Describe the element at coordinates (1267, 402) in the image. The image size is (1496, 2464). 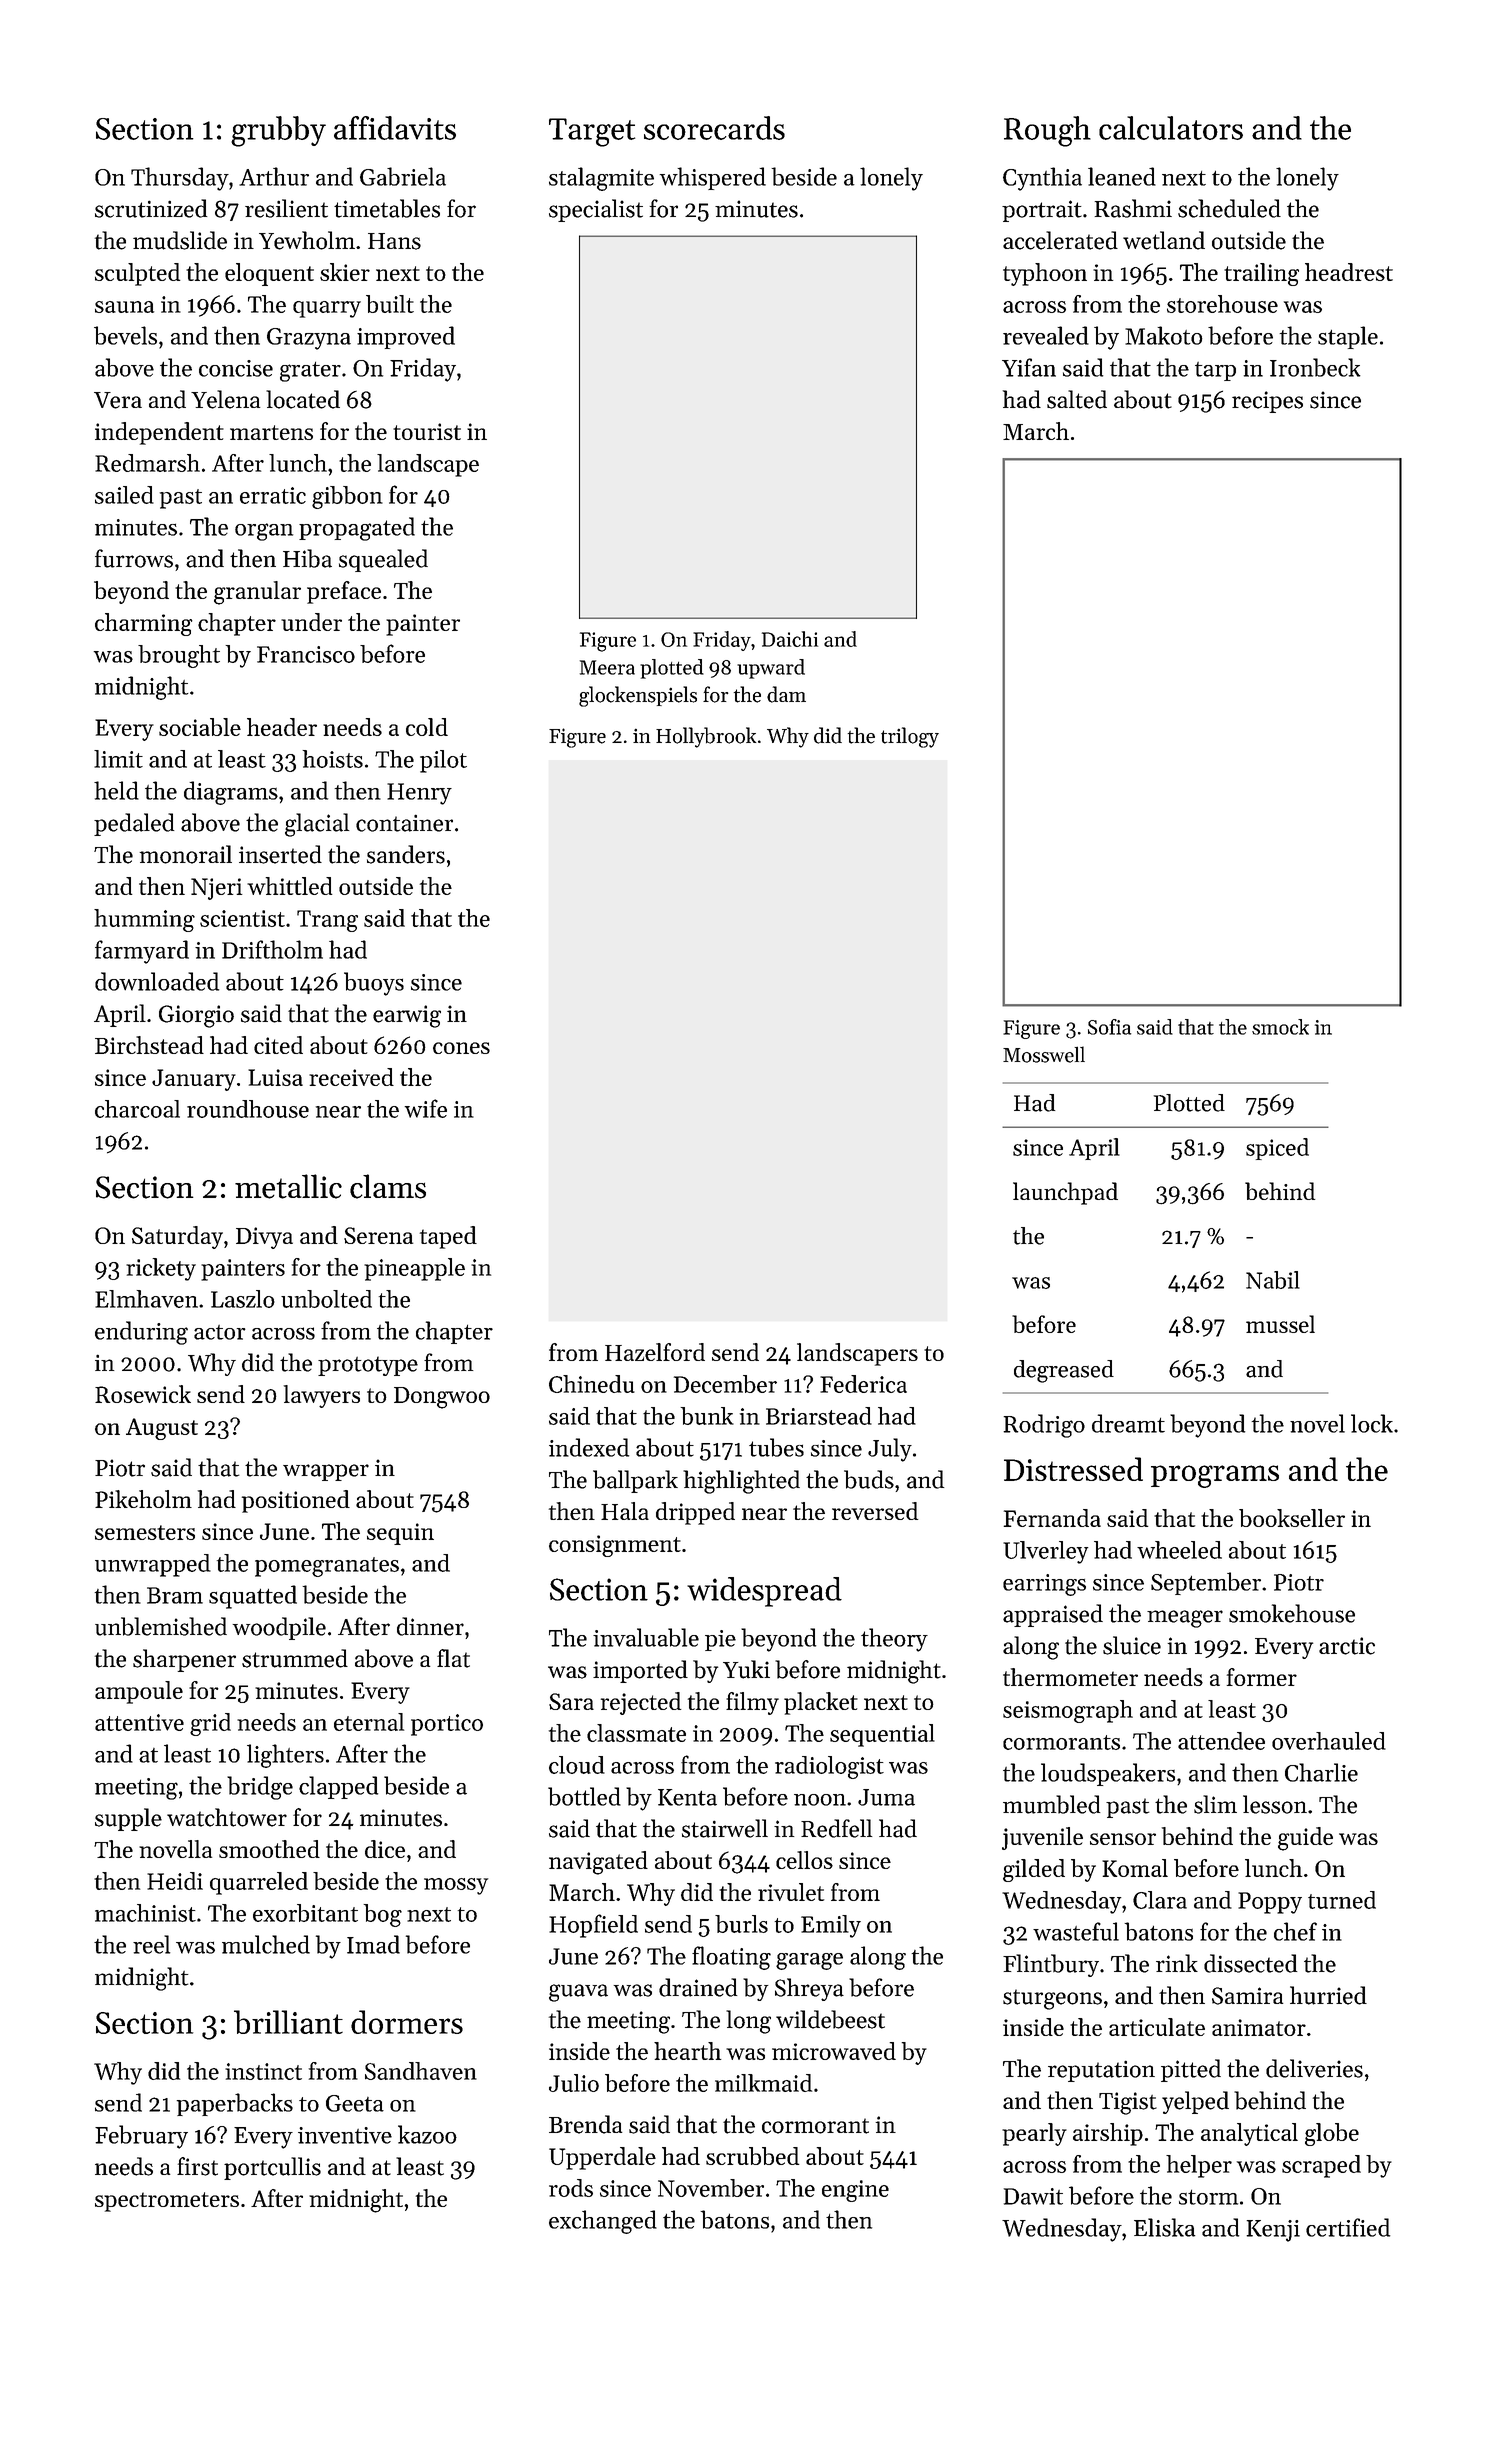
I see `recipes` at that location.
